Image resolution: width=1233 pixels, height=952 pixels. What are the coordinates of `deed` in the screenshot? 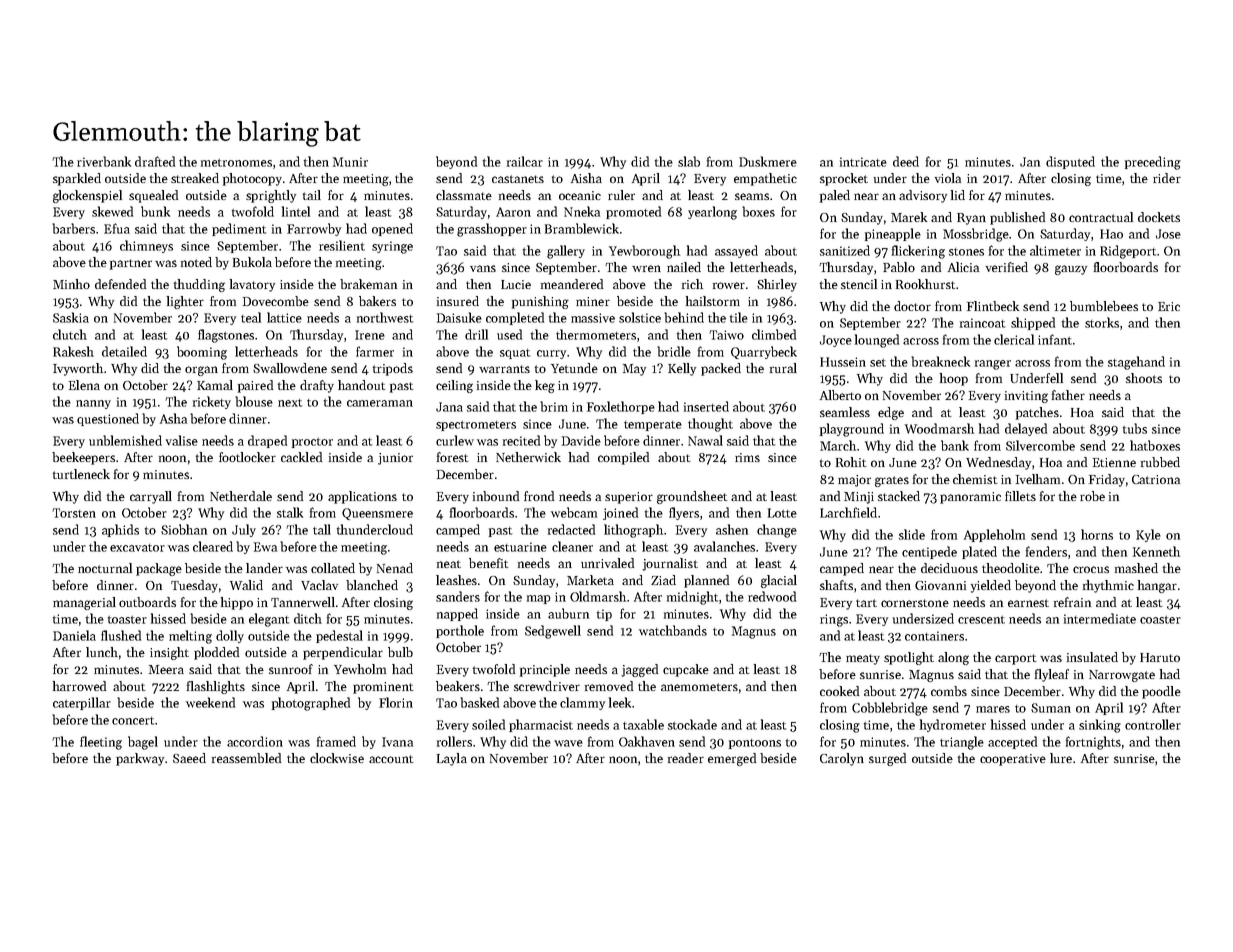 It's located at (906, 161).
